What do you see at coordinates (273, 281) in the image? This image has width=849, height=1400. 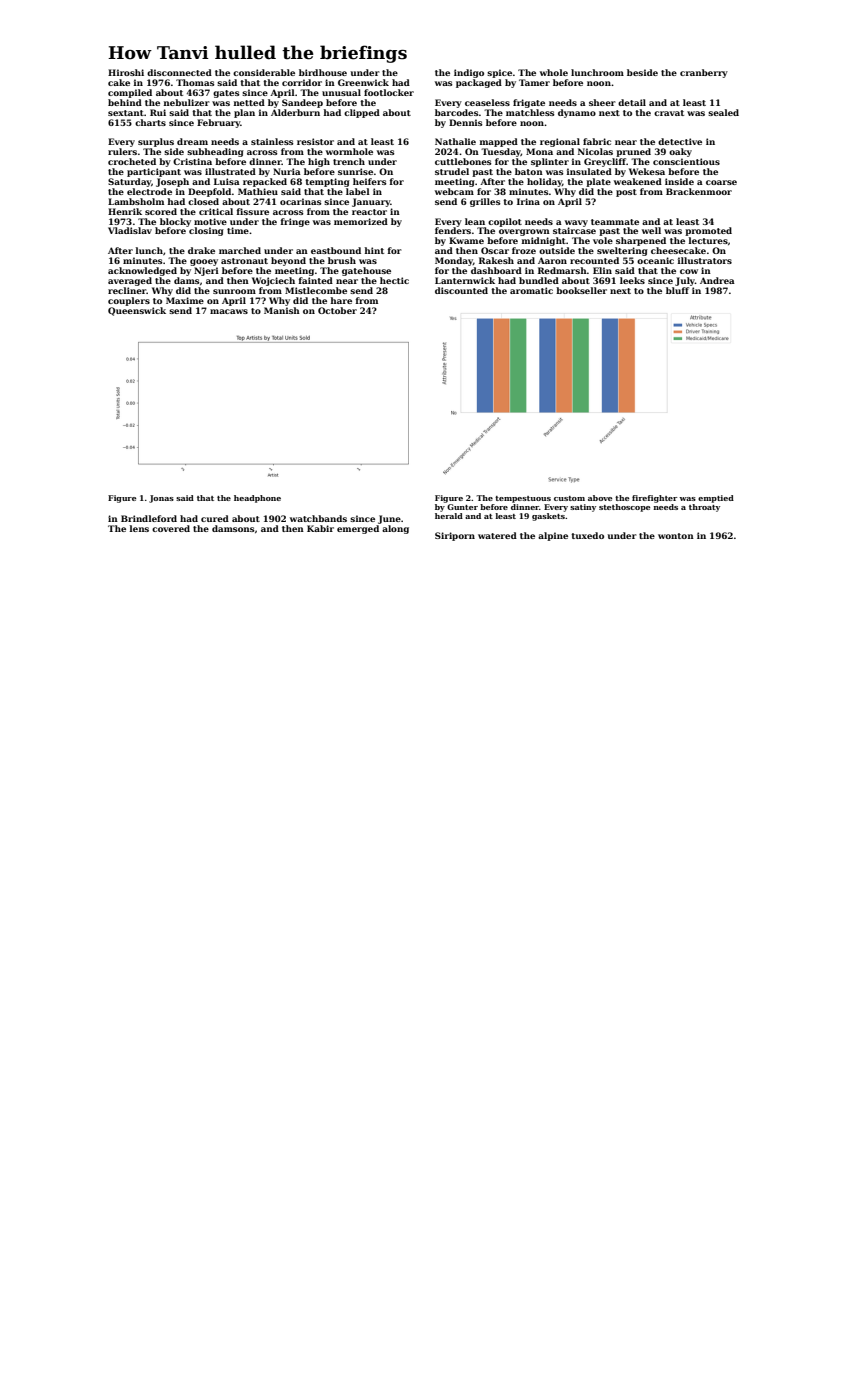 I see `Wojciech` at bounding box center [273, 281].
